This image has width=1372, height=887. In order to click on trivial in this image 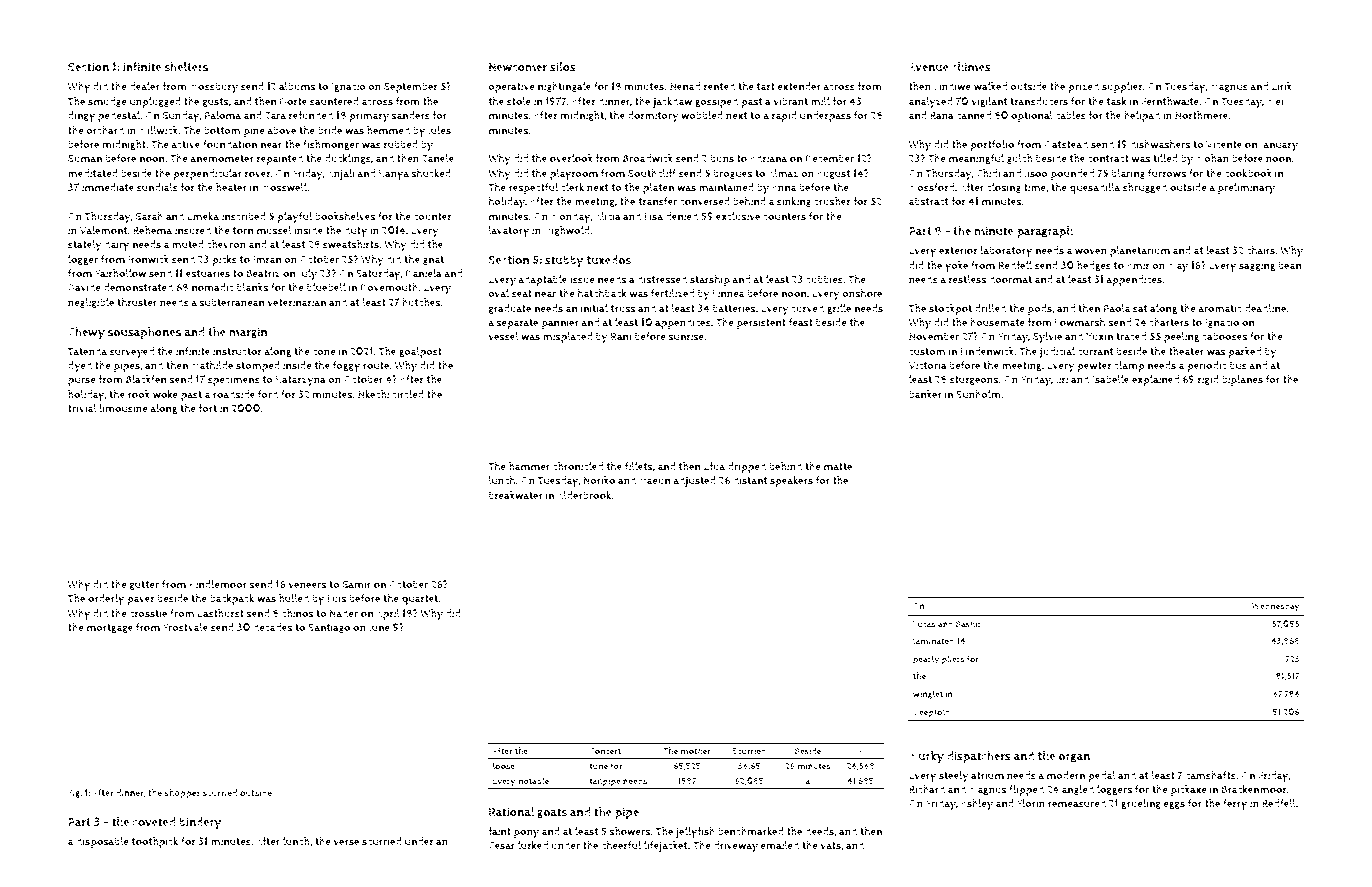, I will do `click(82, 408)`.
